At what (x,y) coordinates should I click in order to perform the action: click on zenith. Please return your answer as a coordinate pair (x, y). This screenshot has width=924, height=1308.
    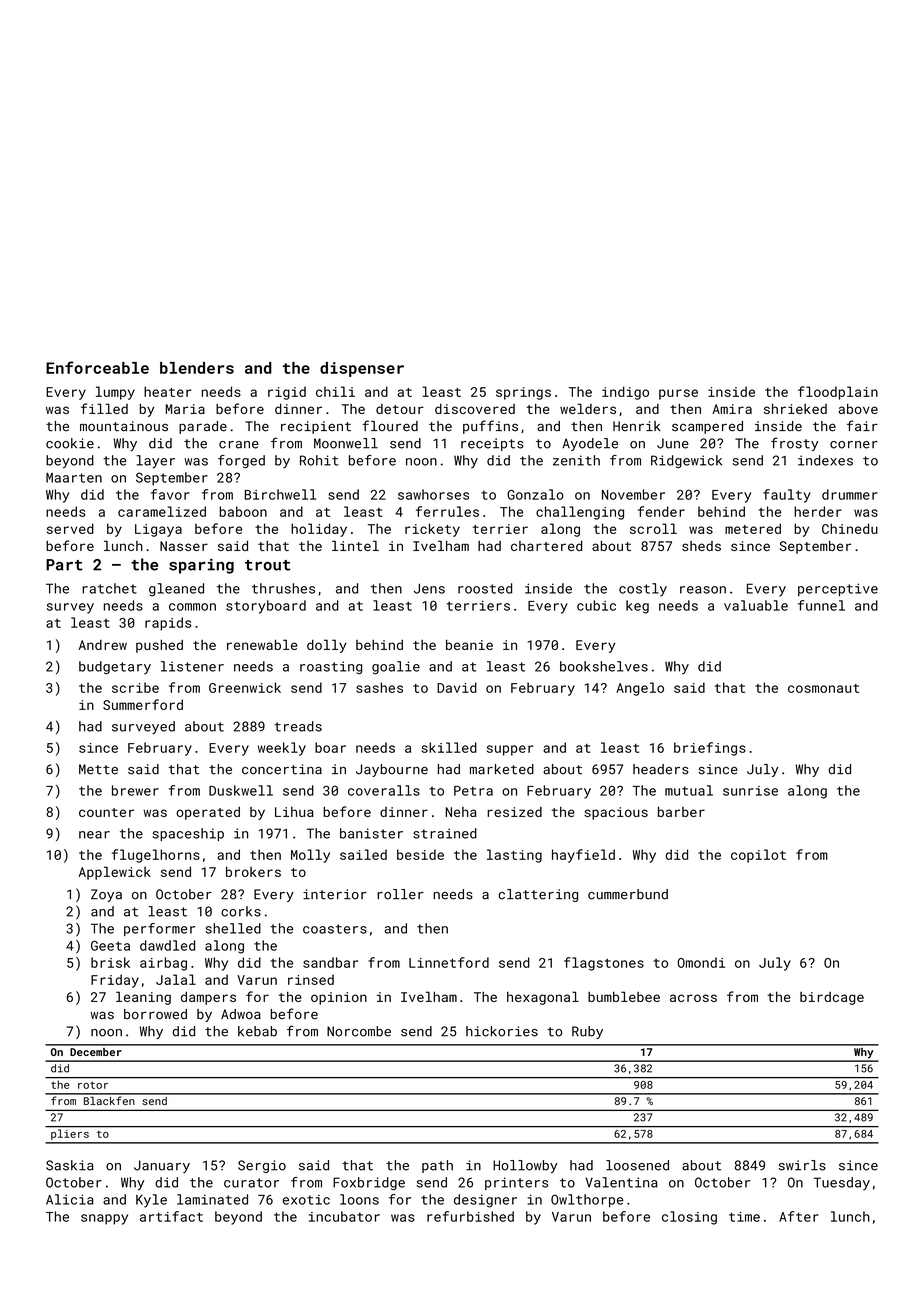
    Looking at the image, I should click on (576, 460).
